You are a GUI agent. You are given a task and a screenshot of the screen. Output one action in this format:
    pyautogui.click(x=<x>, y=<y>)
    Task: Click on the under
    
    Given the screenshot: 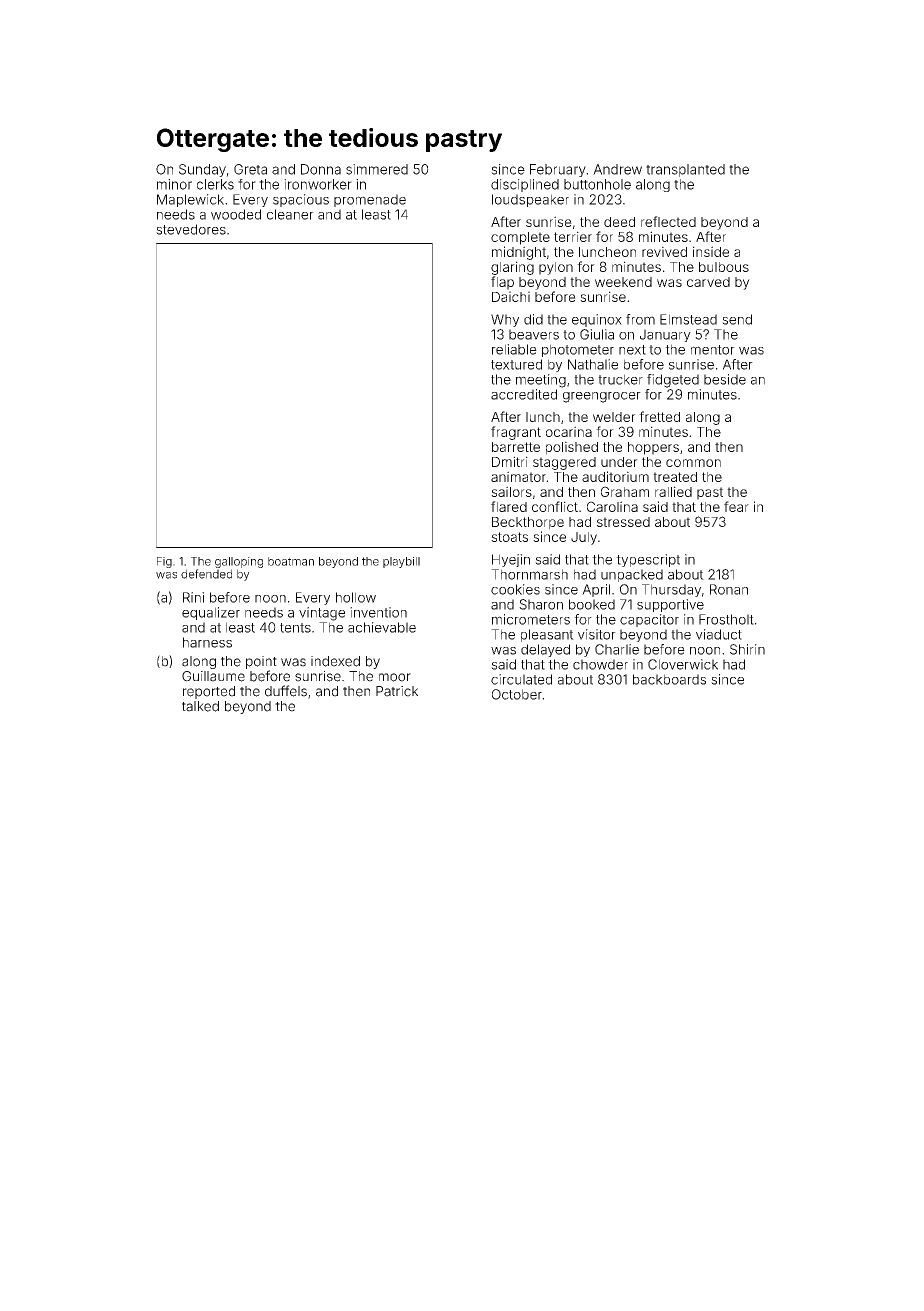 What is the action you would take?
    pyautogui.click(x=619, y=462)
